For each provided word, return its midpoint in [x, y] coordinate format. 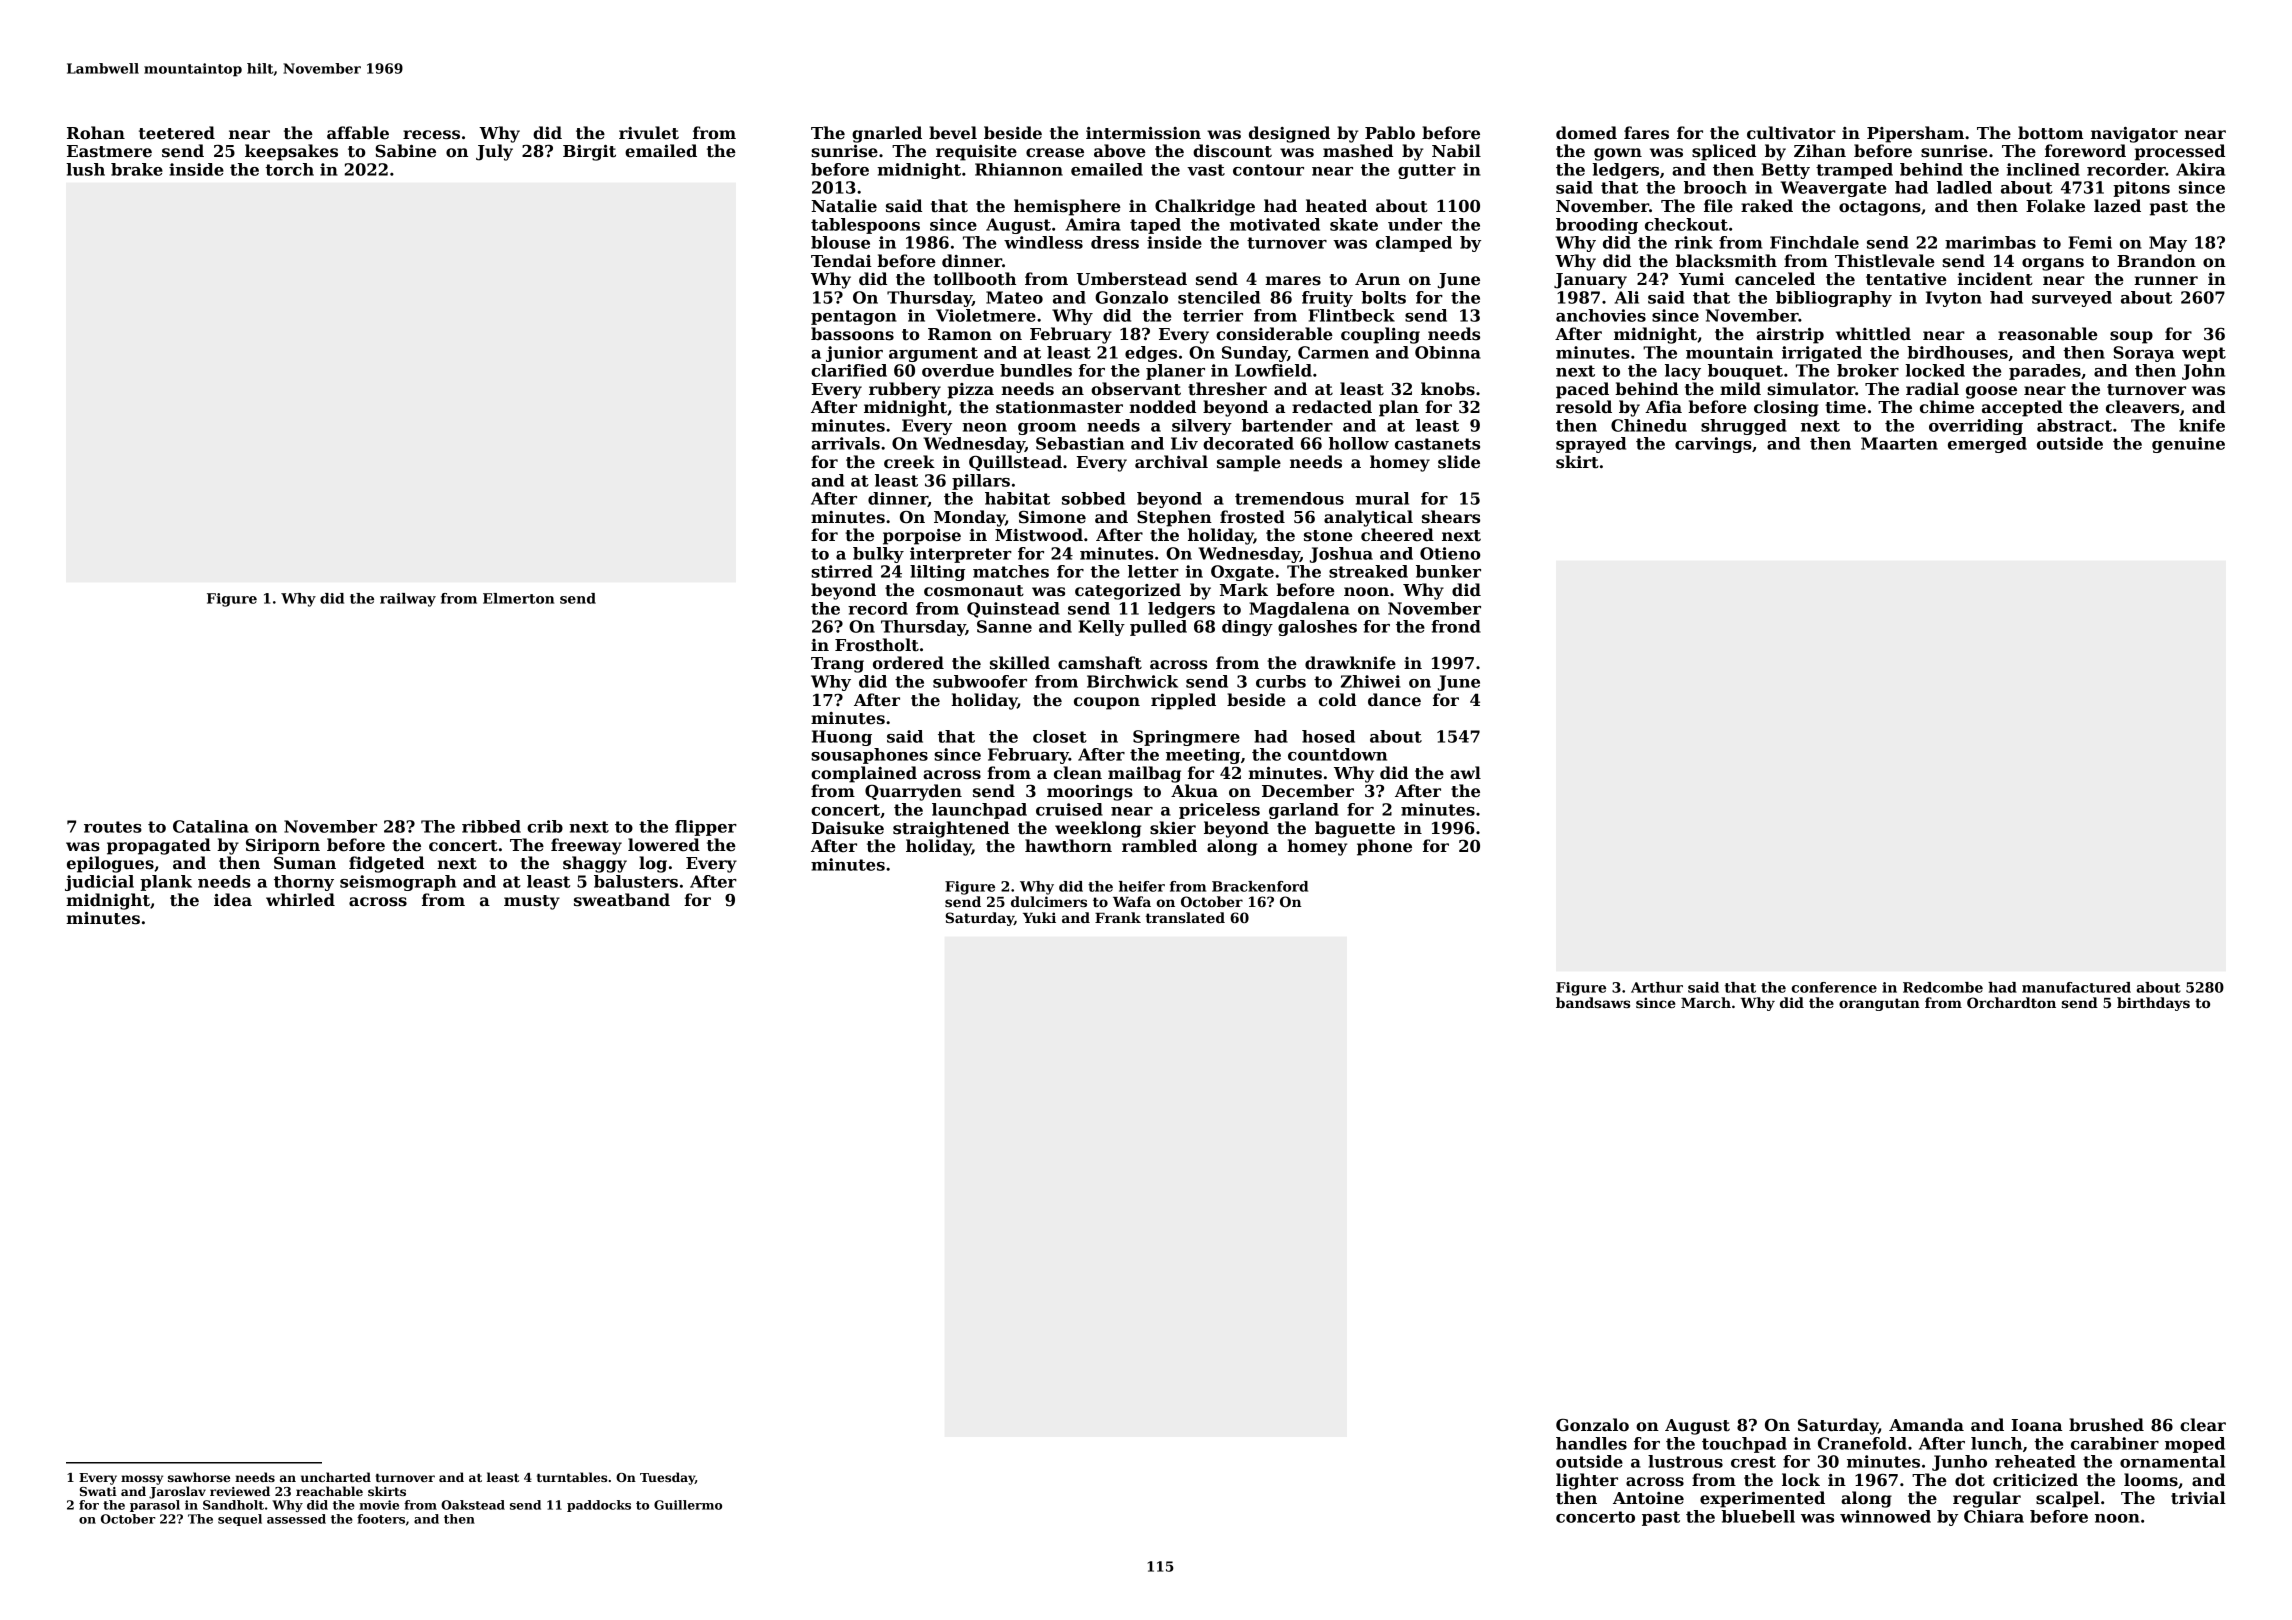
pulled [1158, 628]
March [1706, 1002]
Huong [842, 738]
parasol [155, 1506]
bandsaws [1593, 1002]
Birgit [589, 153]
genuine [2188, 445]
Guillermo [688, 1505]
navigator [2134, 135]
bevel [953, 133]
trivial [2198, 1498]
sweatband [622, 900]
